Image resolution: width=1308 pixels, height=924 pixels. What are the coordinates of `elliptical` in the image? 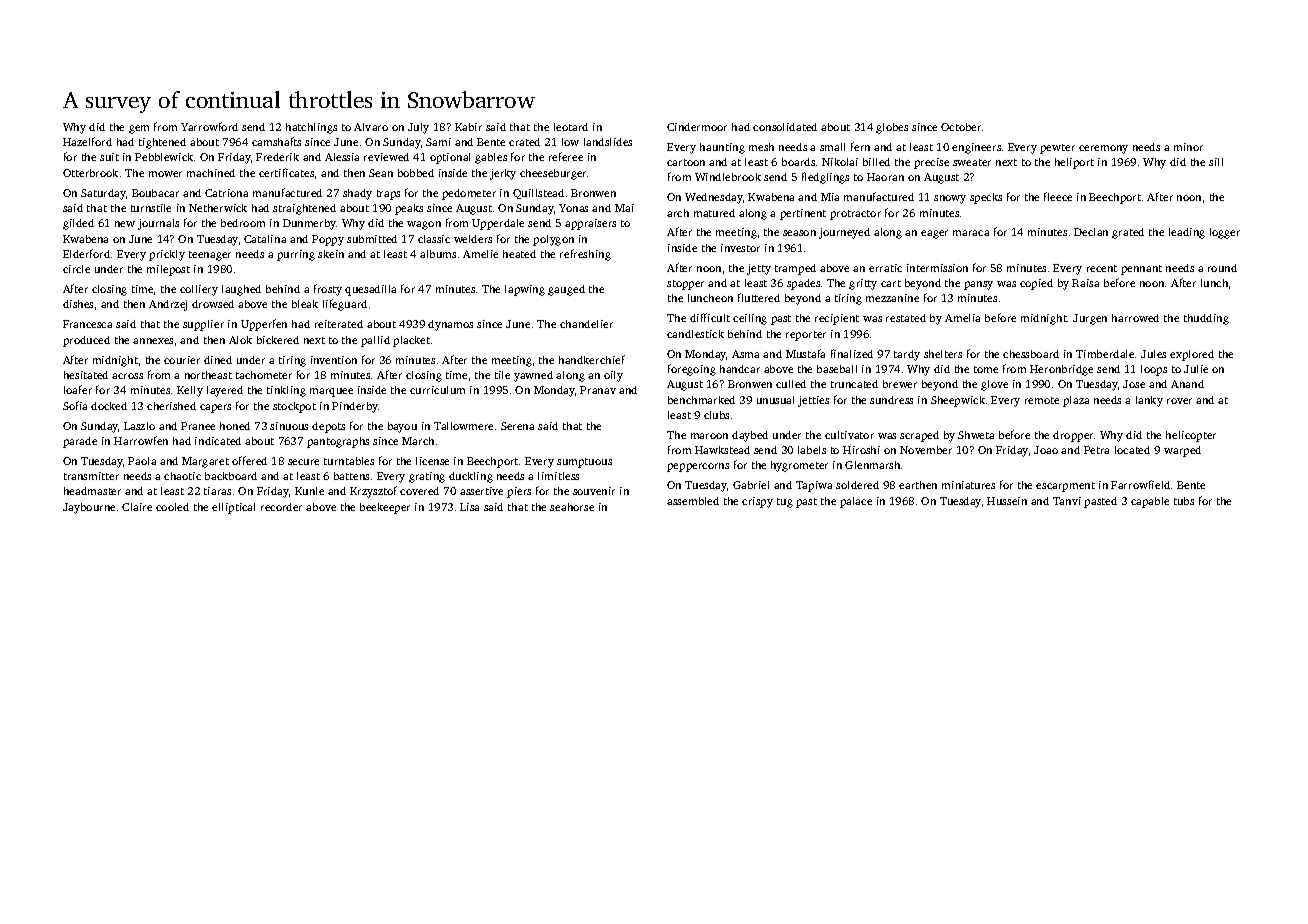 It's located at (233, 508).
